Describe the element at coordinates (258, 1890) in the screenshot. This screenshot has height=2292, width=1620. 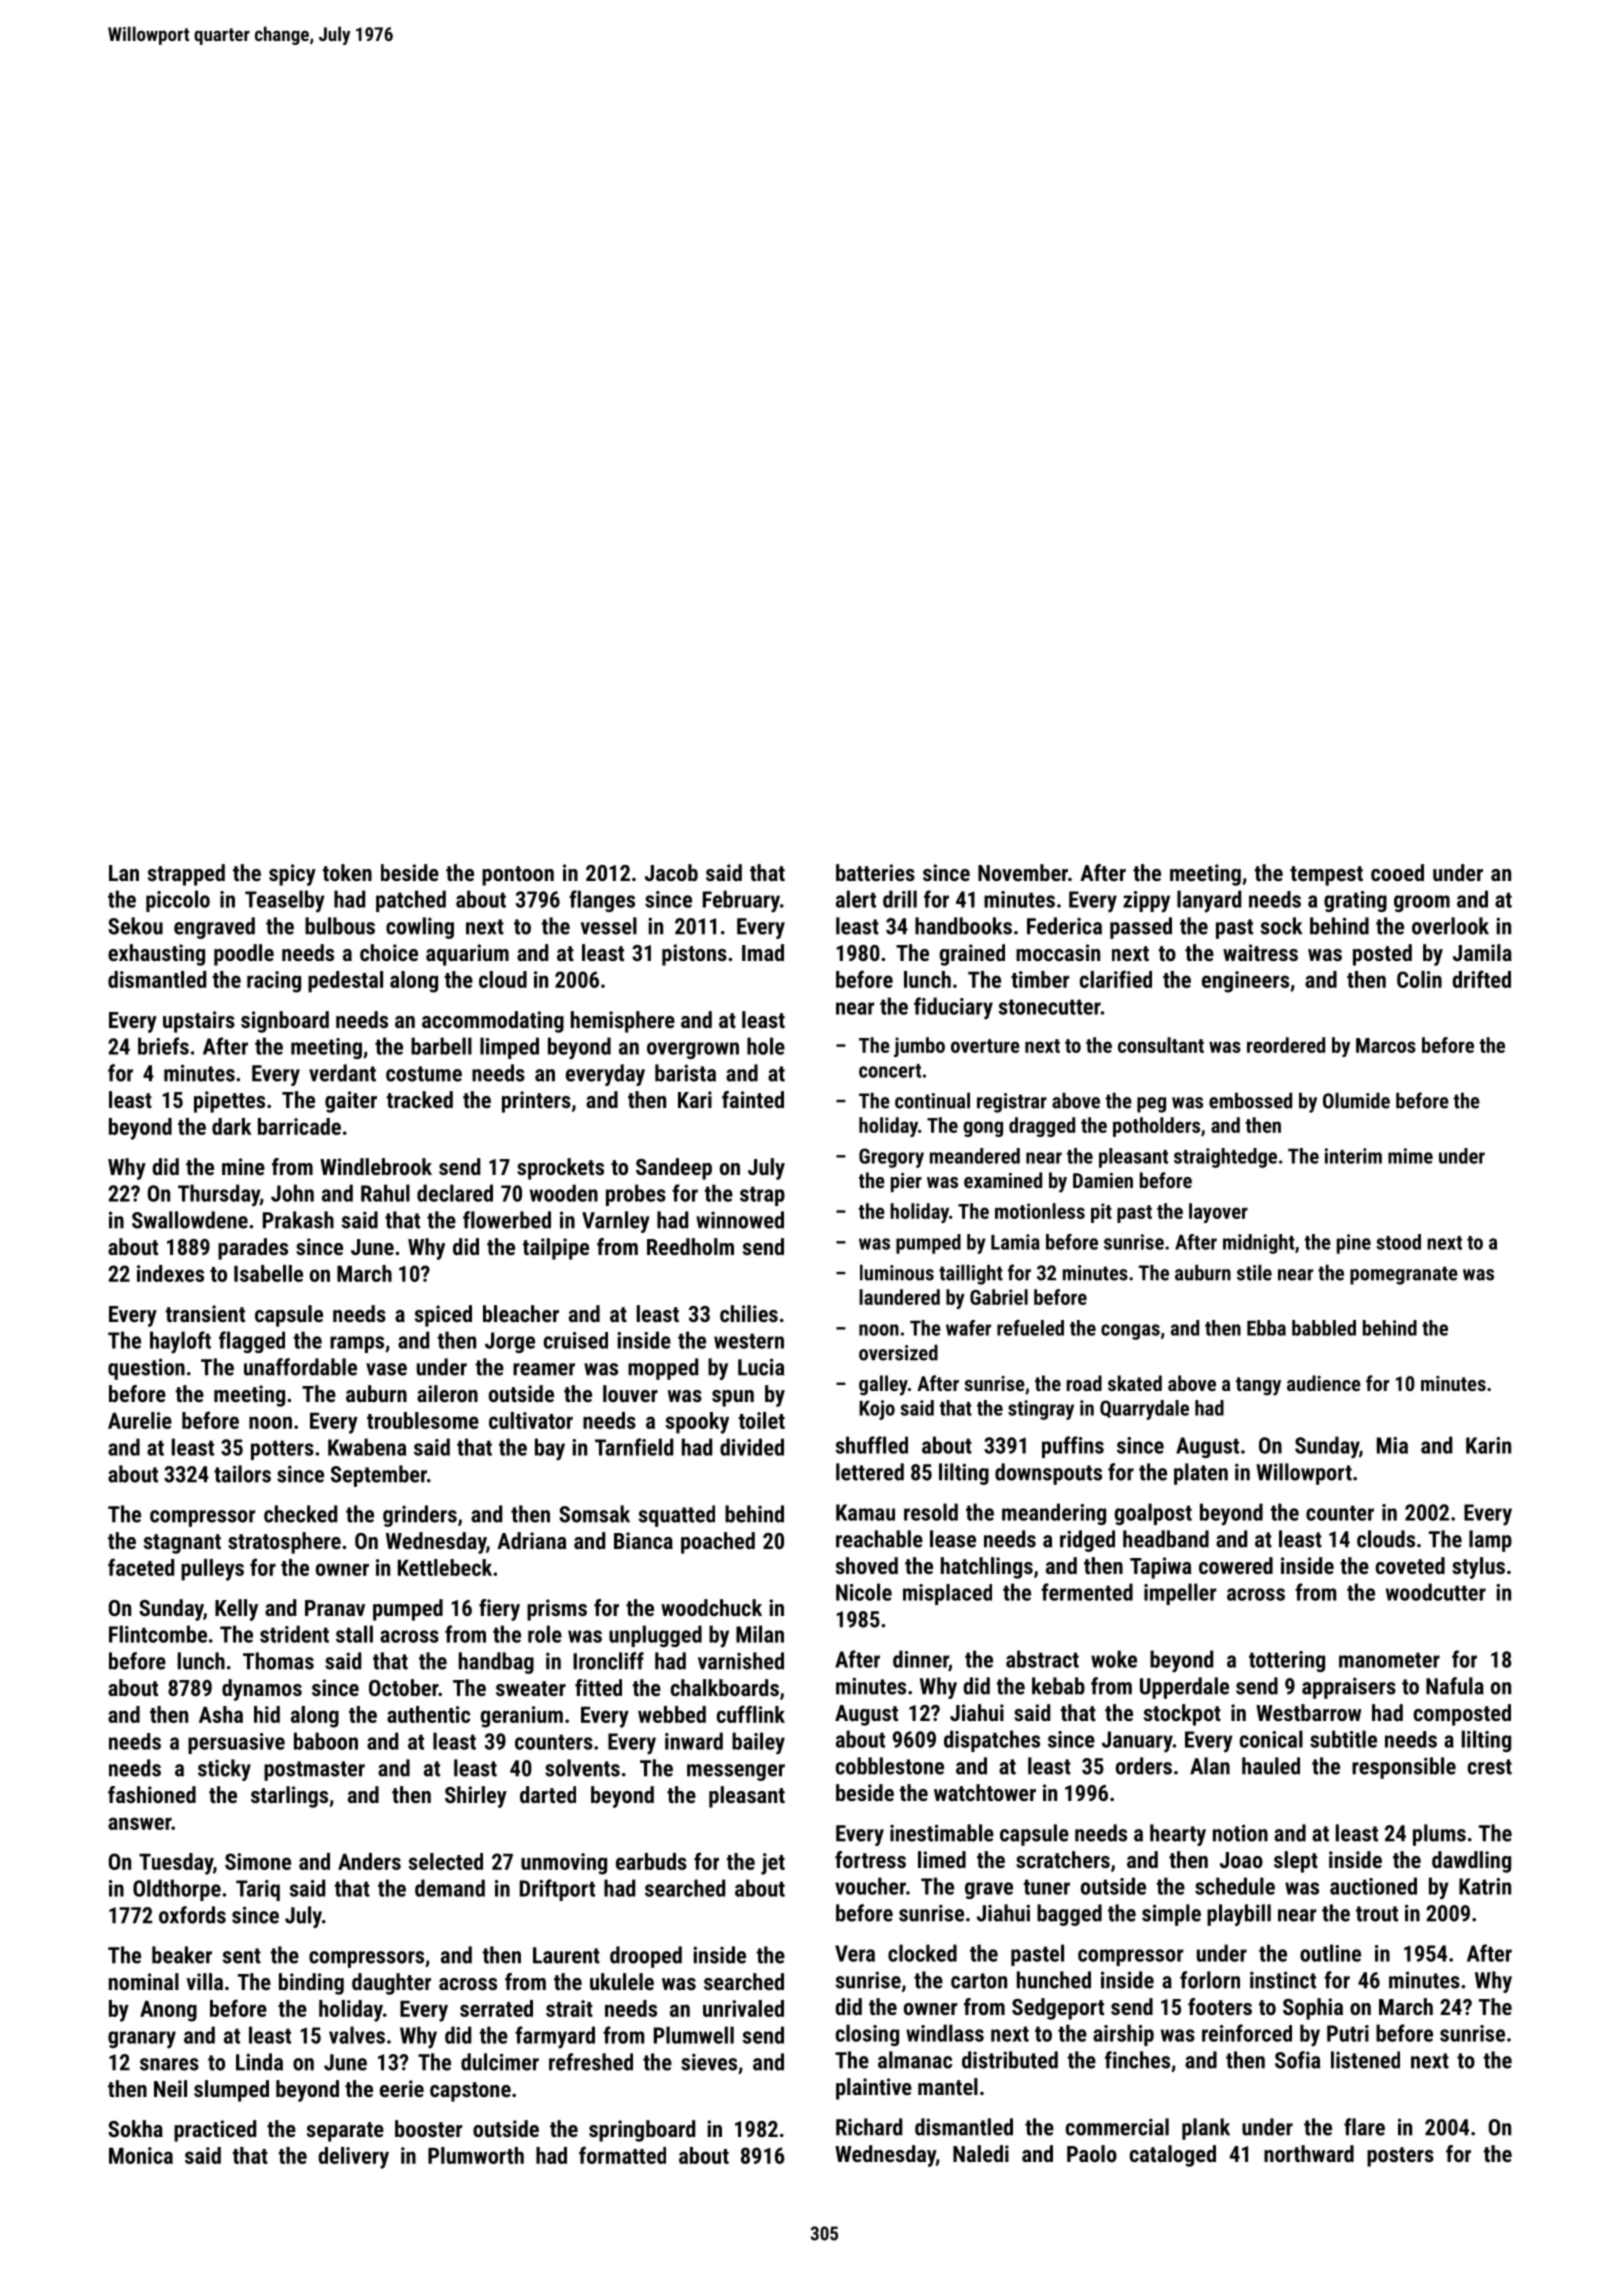
I see `Tariq` at that location.
